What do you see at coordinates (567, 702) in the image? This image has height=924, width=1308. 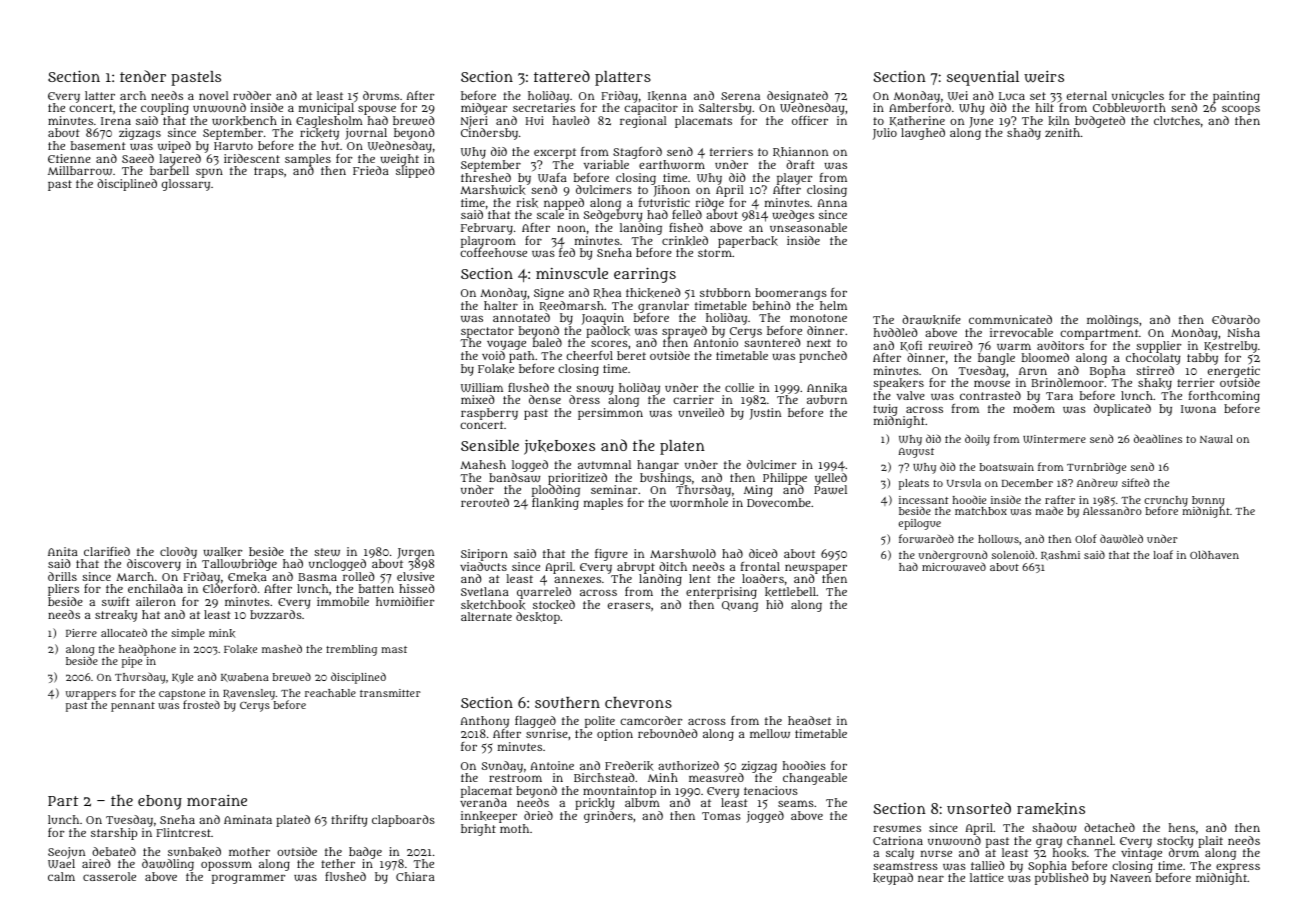 I see `southern` at bounding box center [567, 702].
